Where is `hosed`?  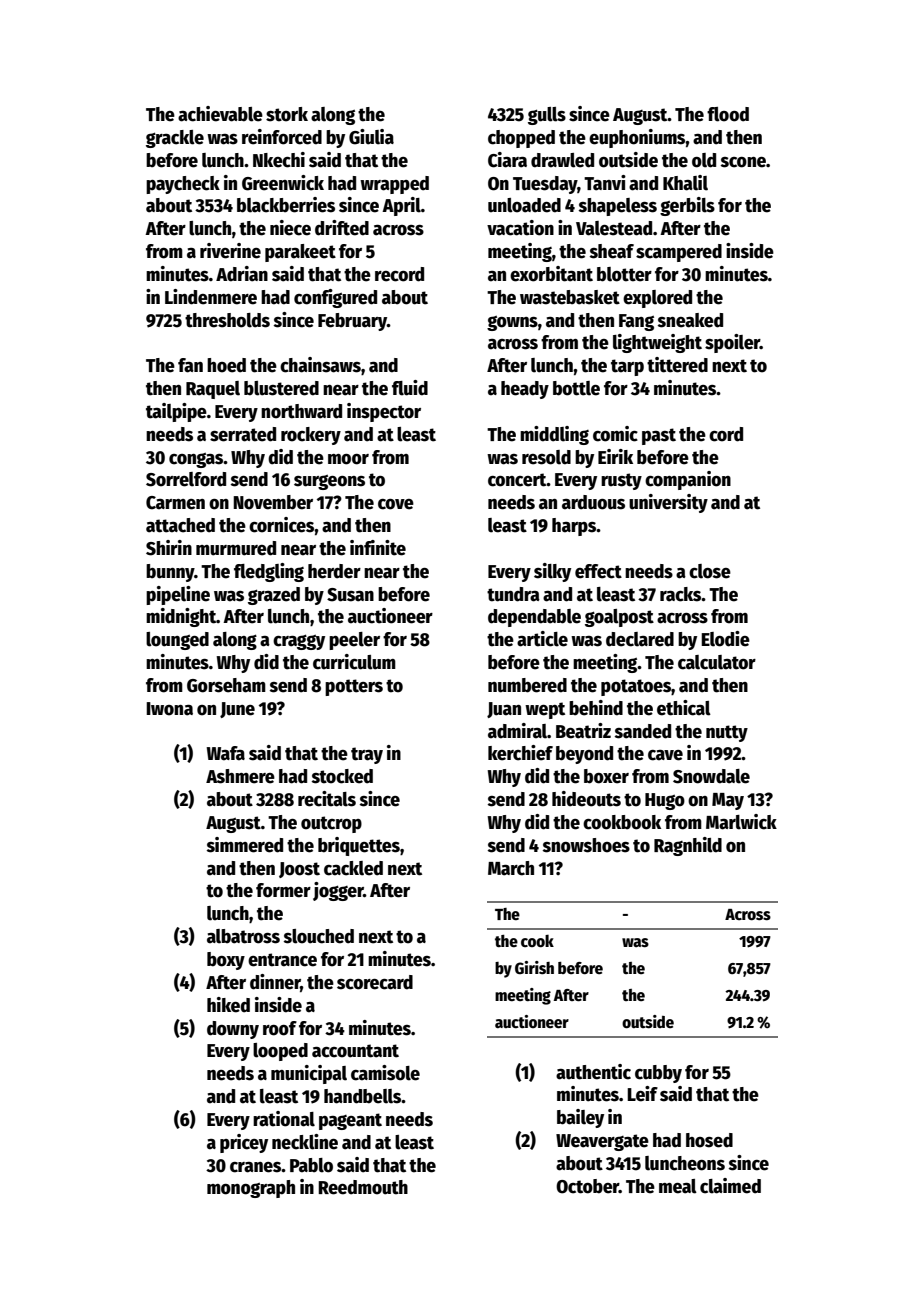
hosed is located at coordinates (709, 1140).
